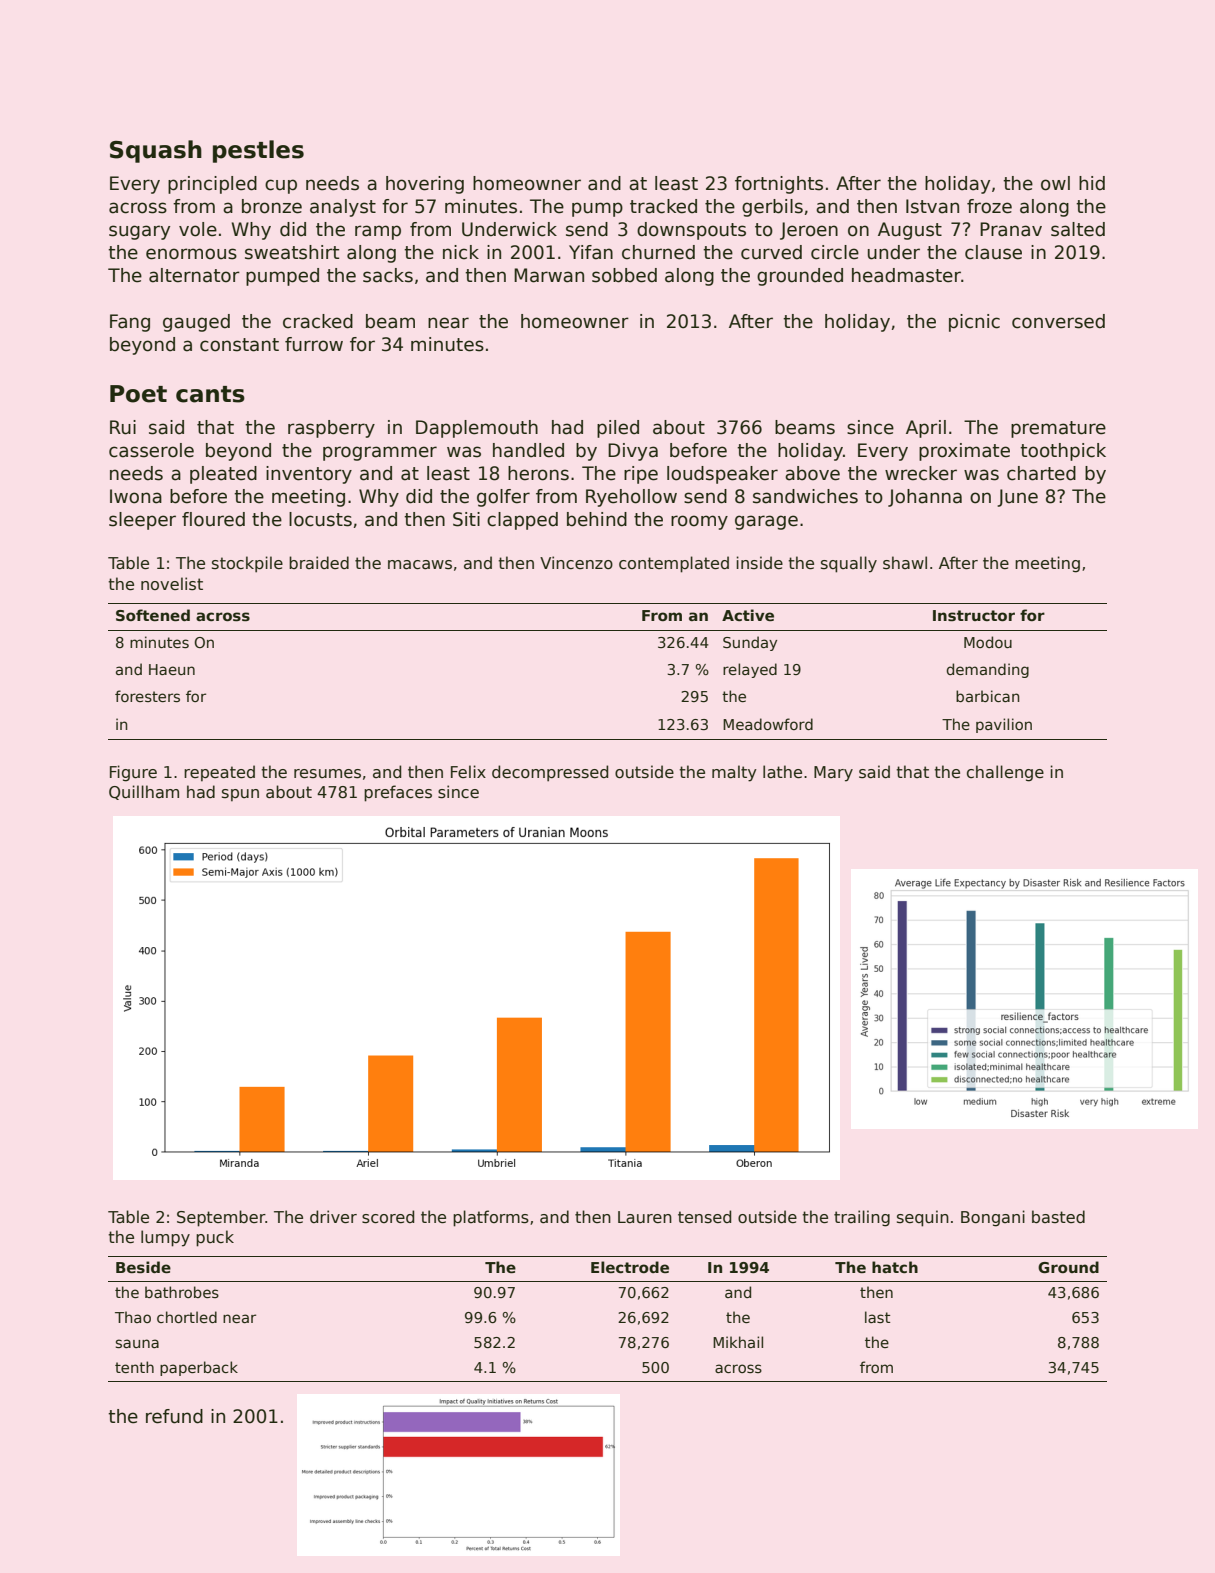 The image size is (1215, 1573). What do you see at coordinates (240, 795) in the screenshot?
I see `spun` at bounding box center [240, 795].
